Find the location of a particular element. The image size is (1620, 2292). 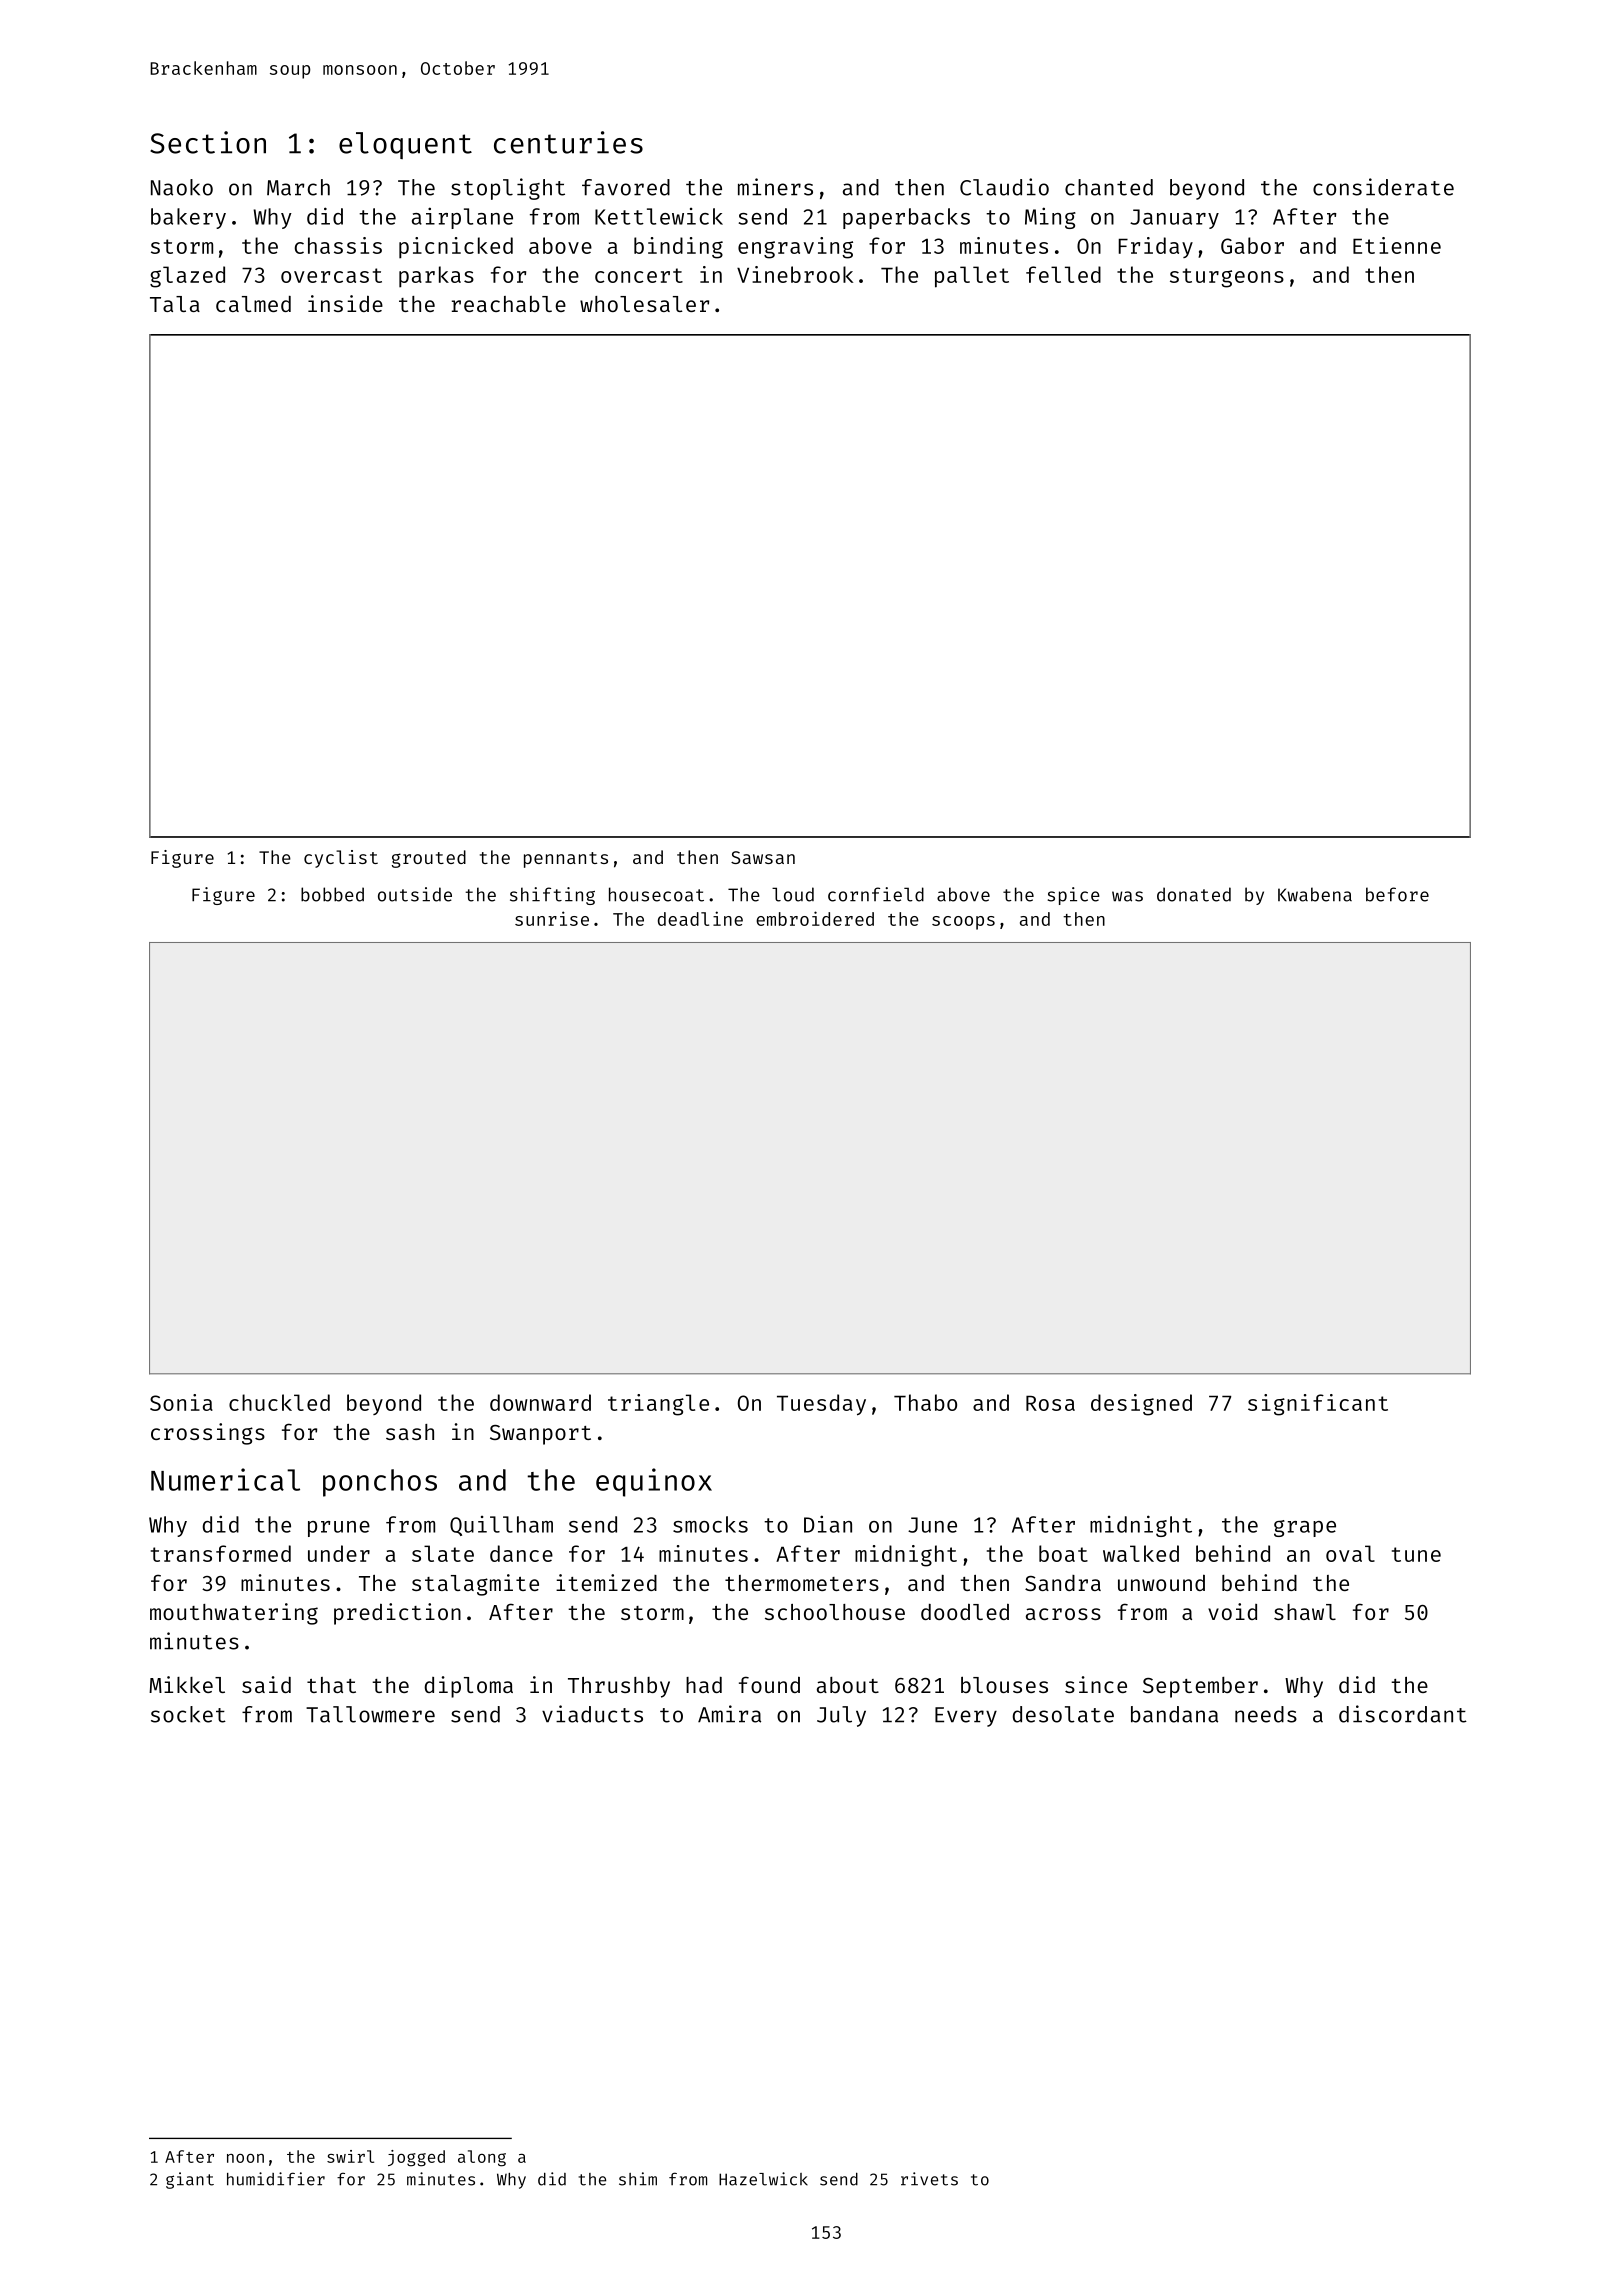

deadline is located at coordinates (700, 918).
